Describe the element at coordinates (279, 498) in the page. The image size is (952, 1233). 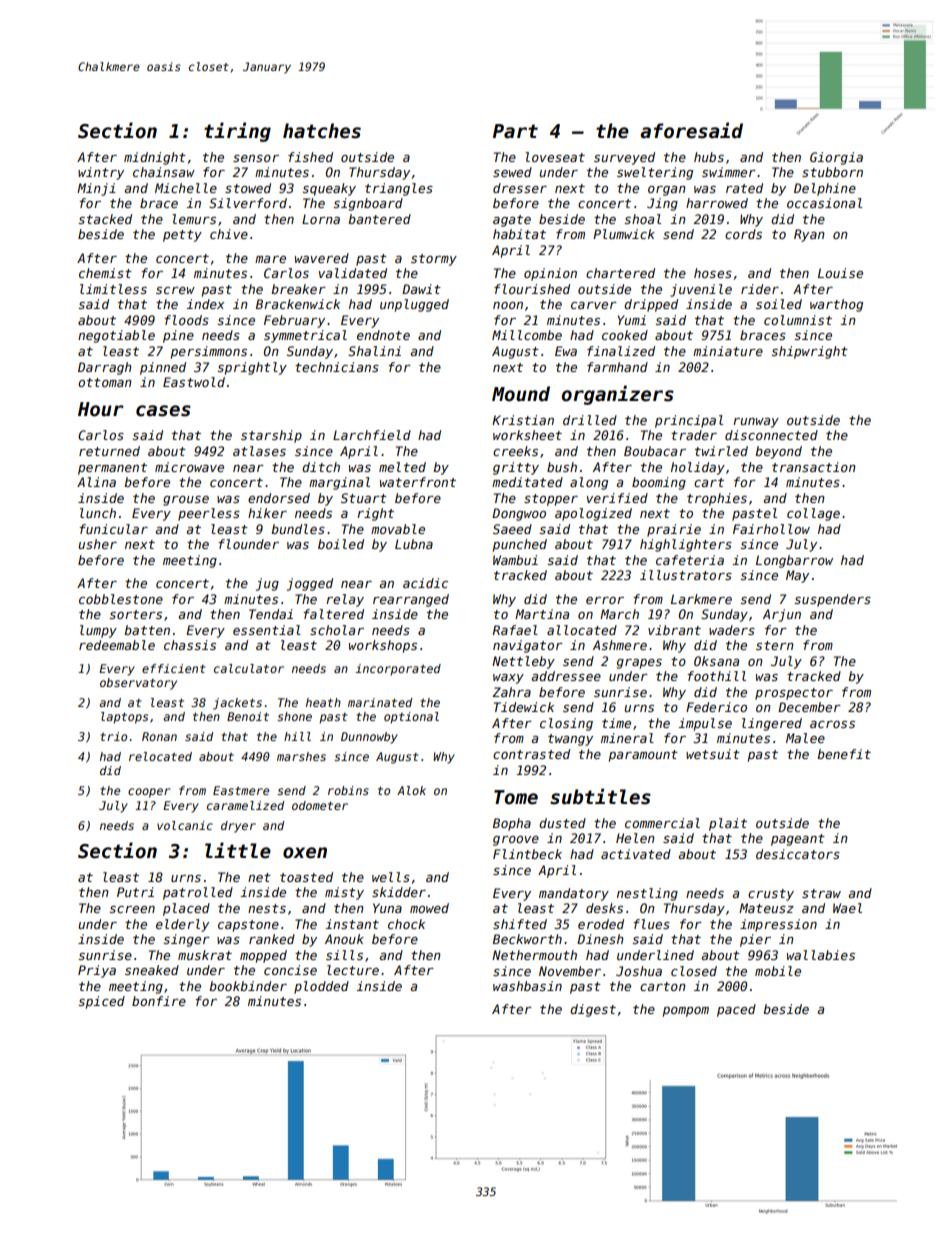
I see `endorsed` at that location.
